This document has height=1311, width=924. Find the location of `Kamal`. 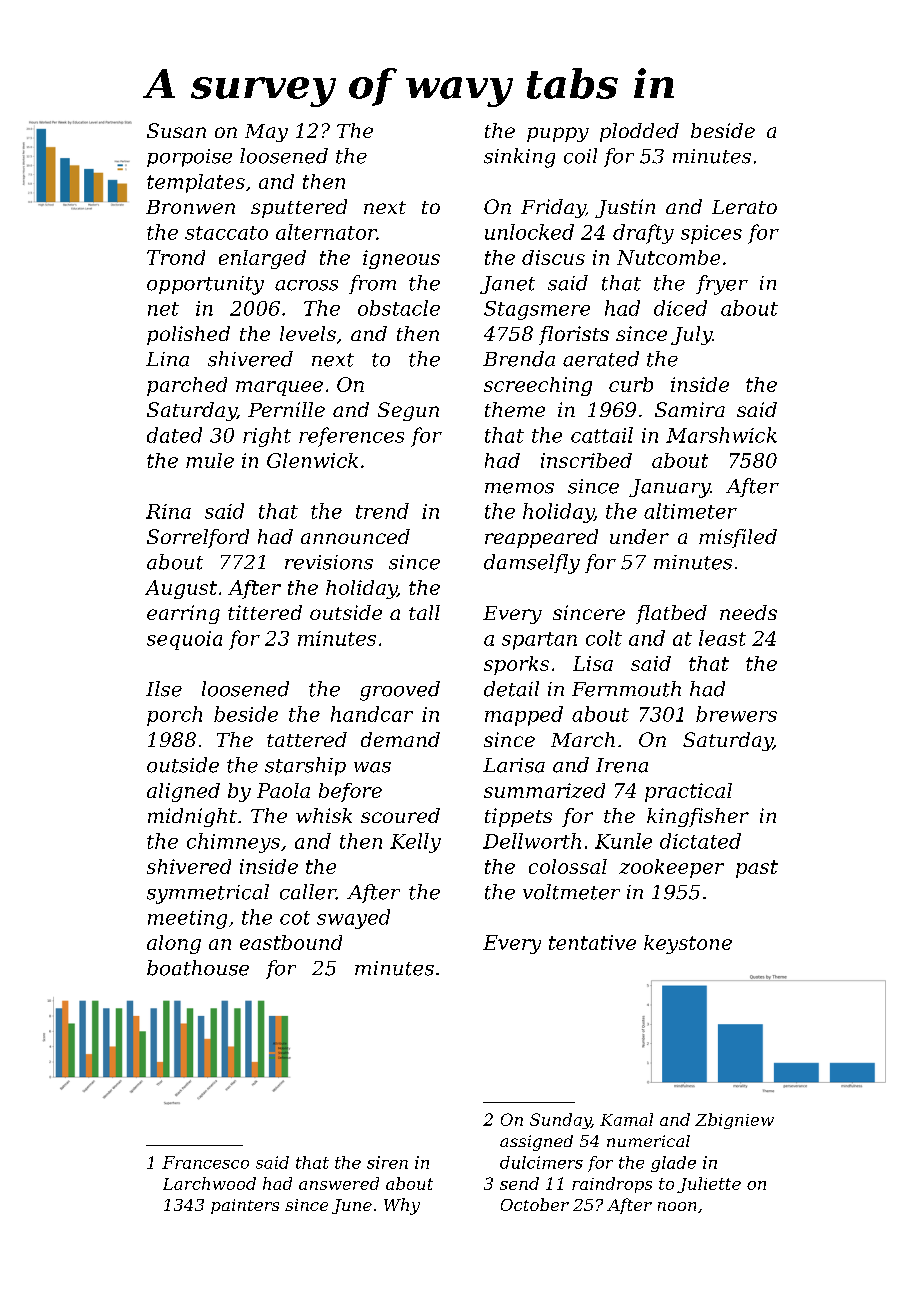

Kamal is located at coordinates (626, 1119).
